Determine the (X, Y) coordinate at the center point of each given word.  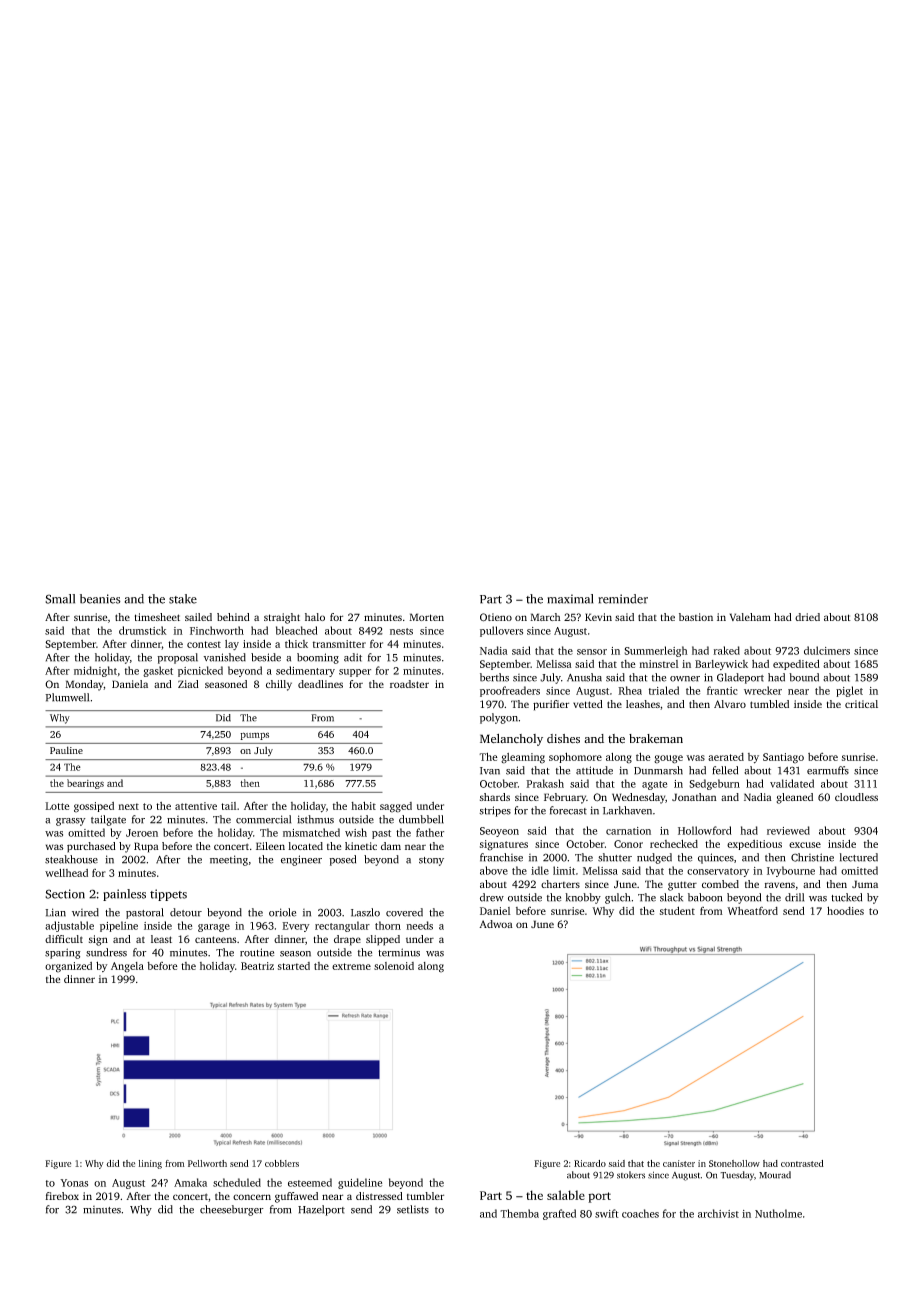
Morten (426, 617)
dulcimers (827, 650)
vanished (224, 657)
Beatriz (257, 966)
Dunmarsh (658, 770)
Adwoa (496, 924)
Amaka (190, 1182)
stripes (495, 811)
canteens (216, 939)
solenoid (394, 966)
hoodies (845, 910)
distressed (379, 1196)
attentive (196, 806)
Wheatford (752, 910)
